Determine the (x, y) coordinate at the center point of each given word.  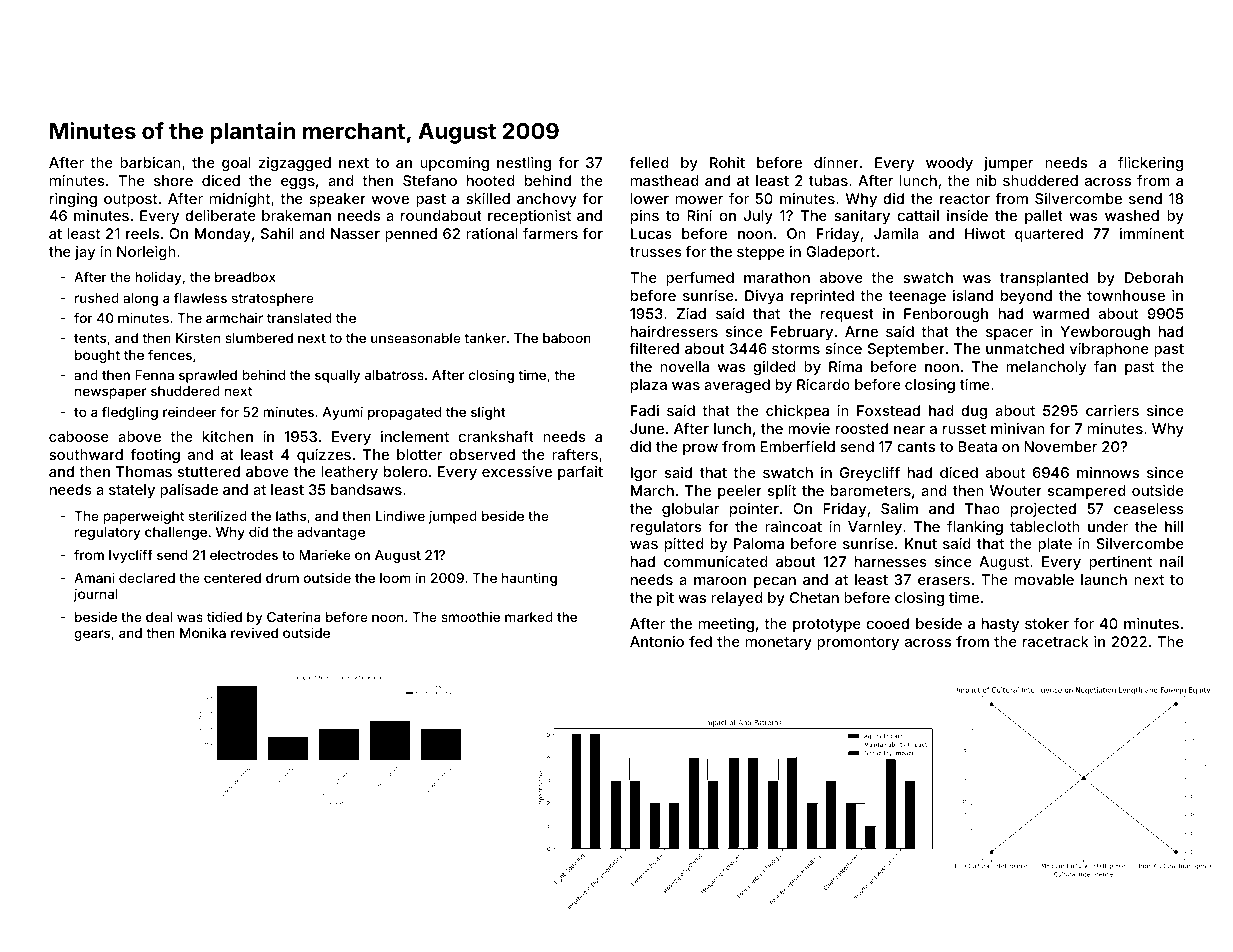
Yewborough (1105, 333)
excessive (517, 471)
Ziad (691, 313)
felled (649, 162)
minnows (1108, 472)
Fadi (645, 410)
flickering (1150, 164)
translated (299, 318)
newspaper (110, 393)
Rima (845, 366)
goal (236, 164)
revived (254, 633)
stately (132, 491)
